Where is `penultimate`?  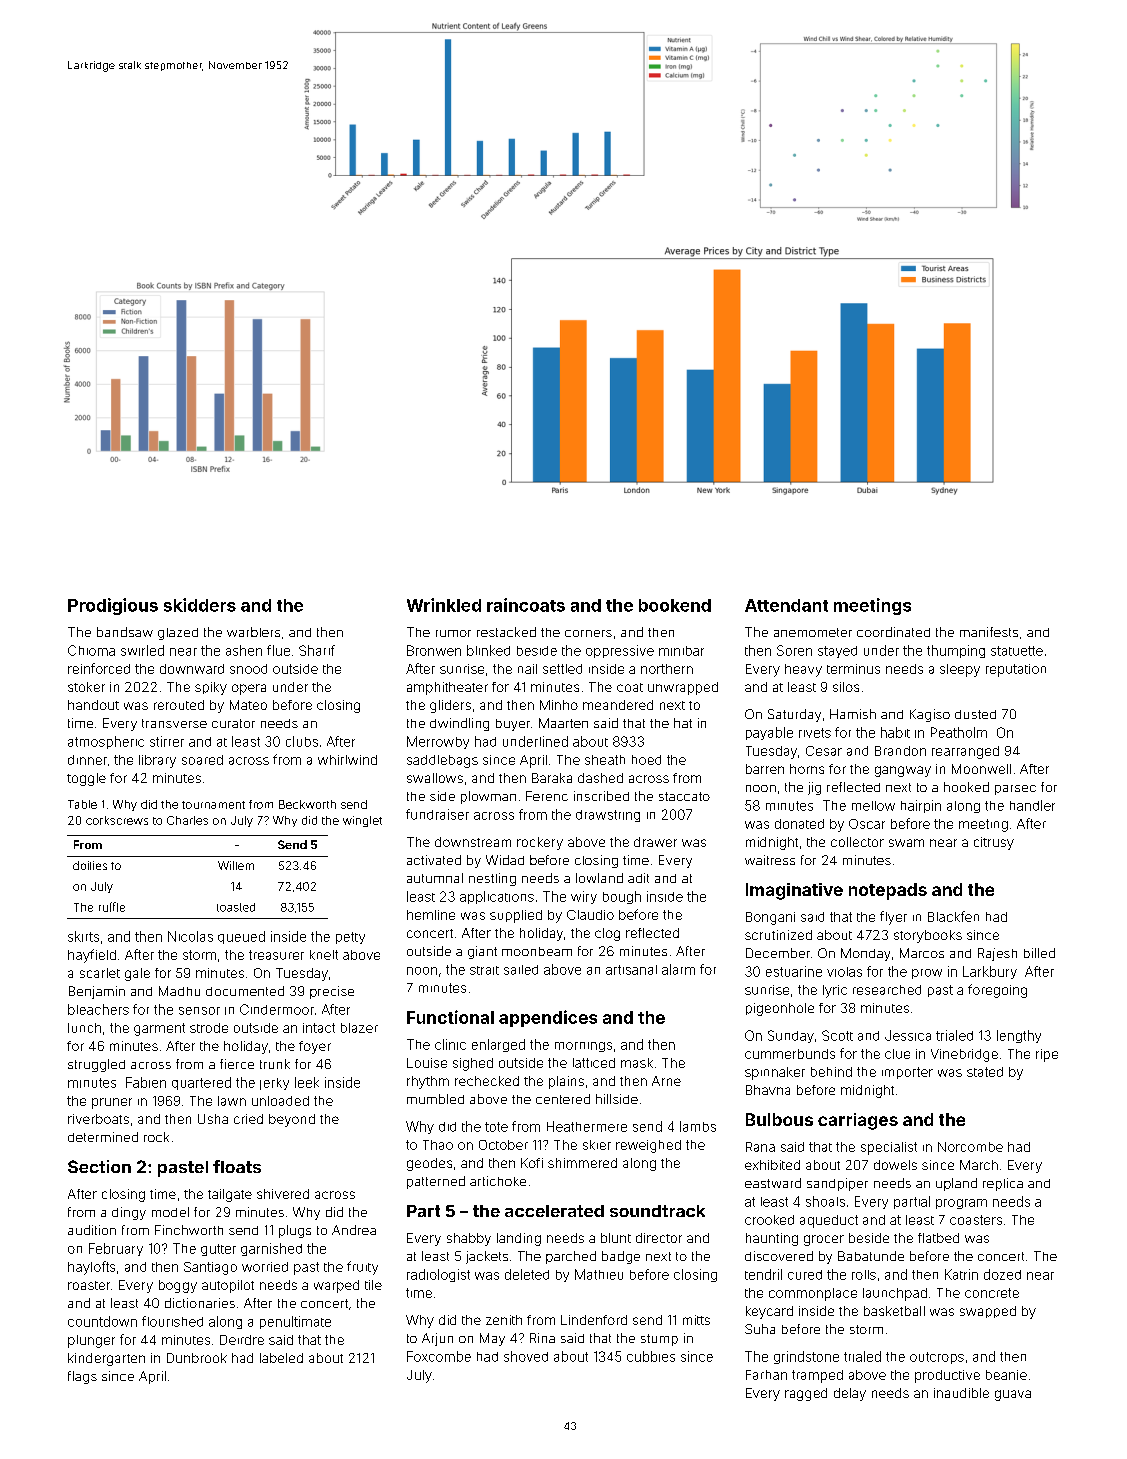
penultimate is located at coordinates (295, 1322).
